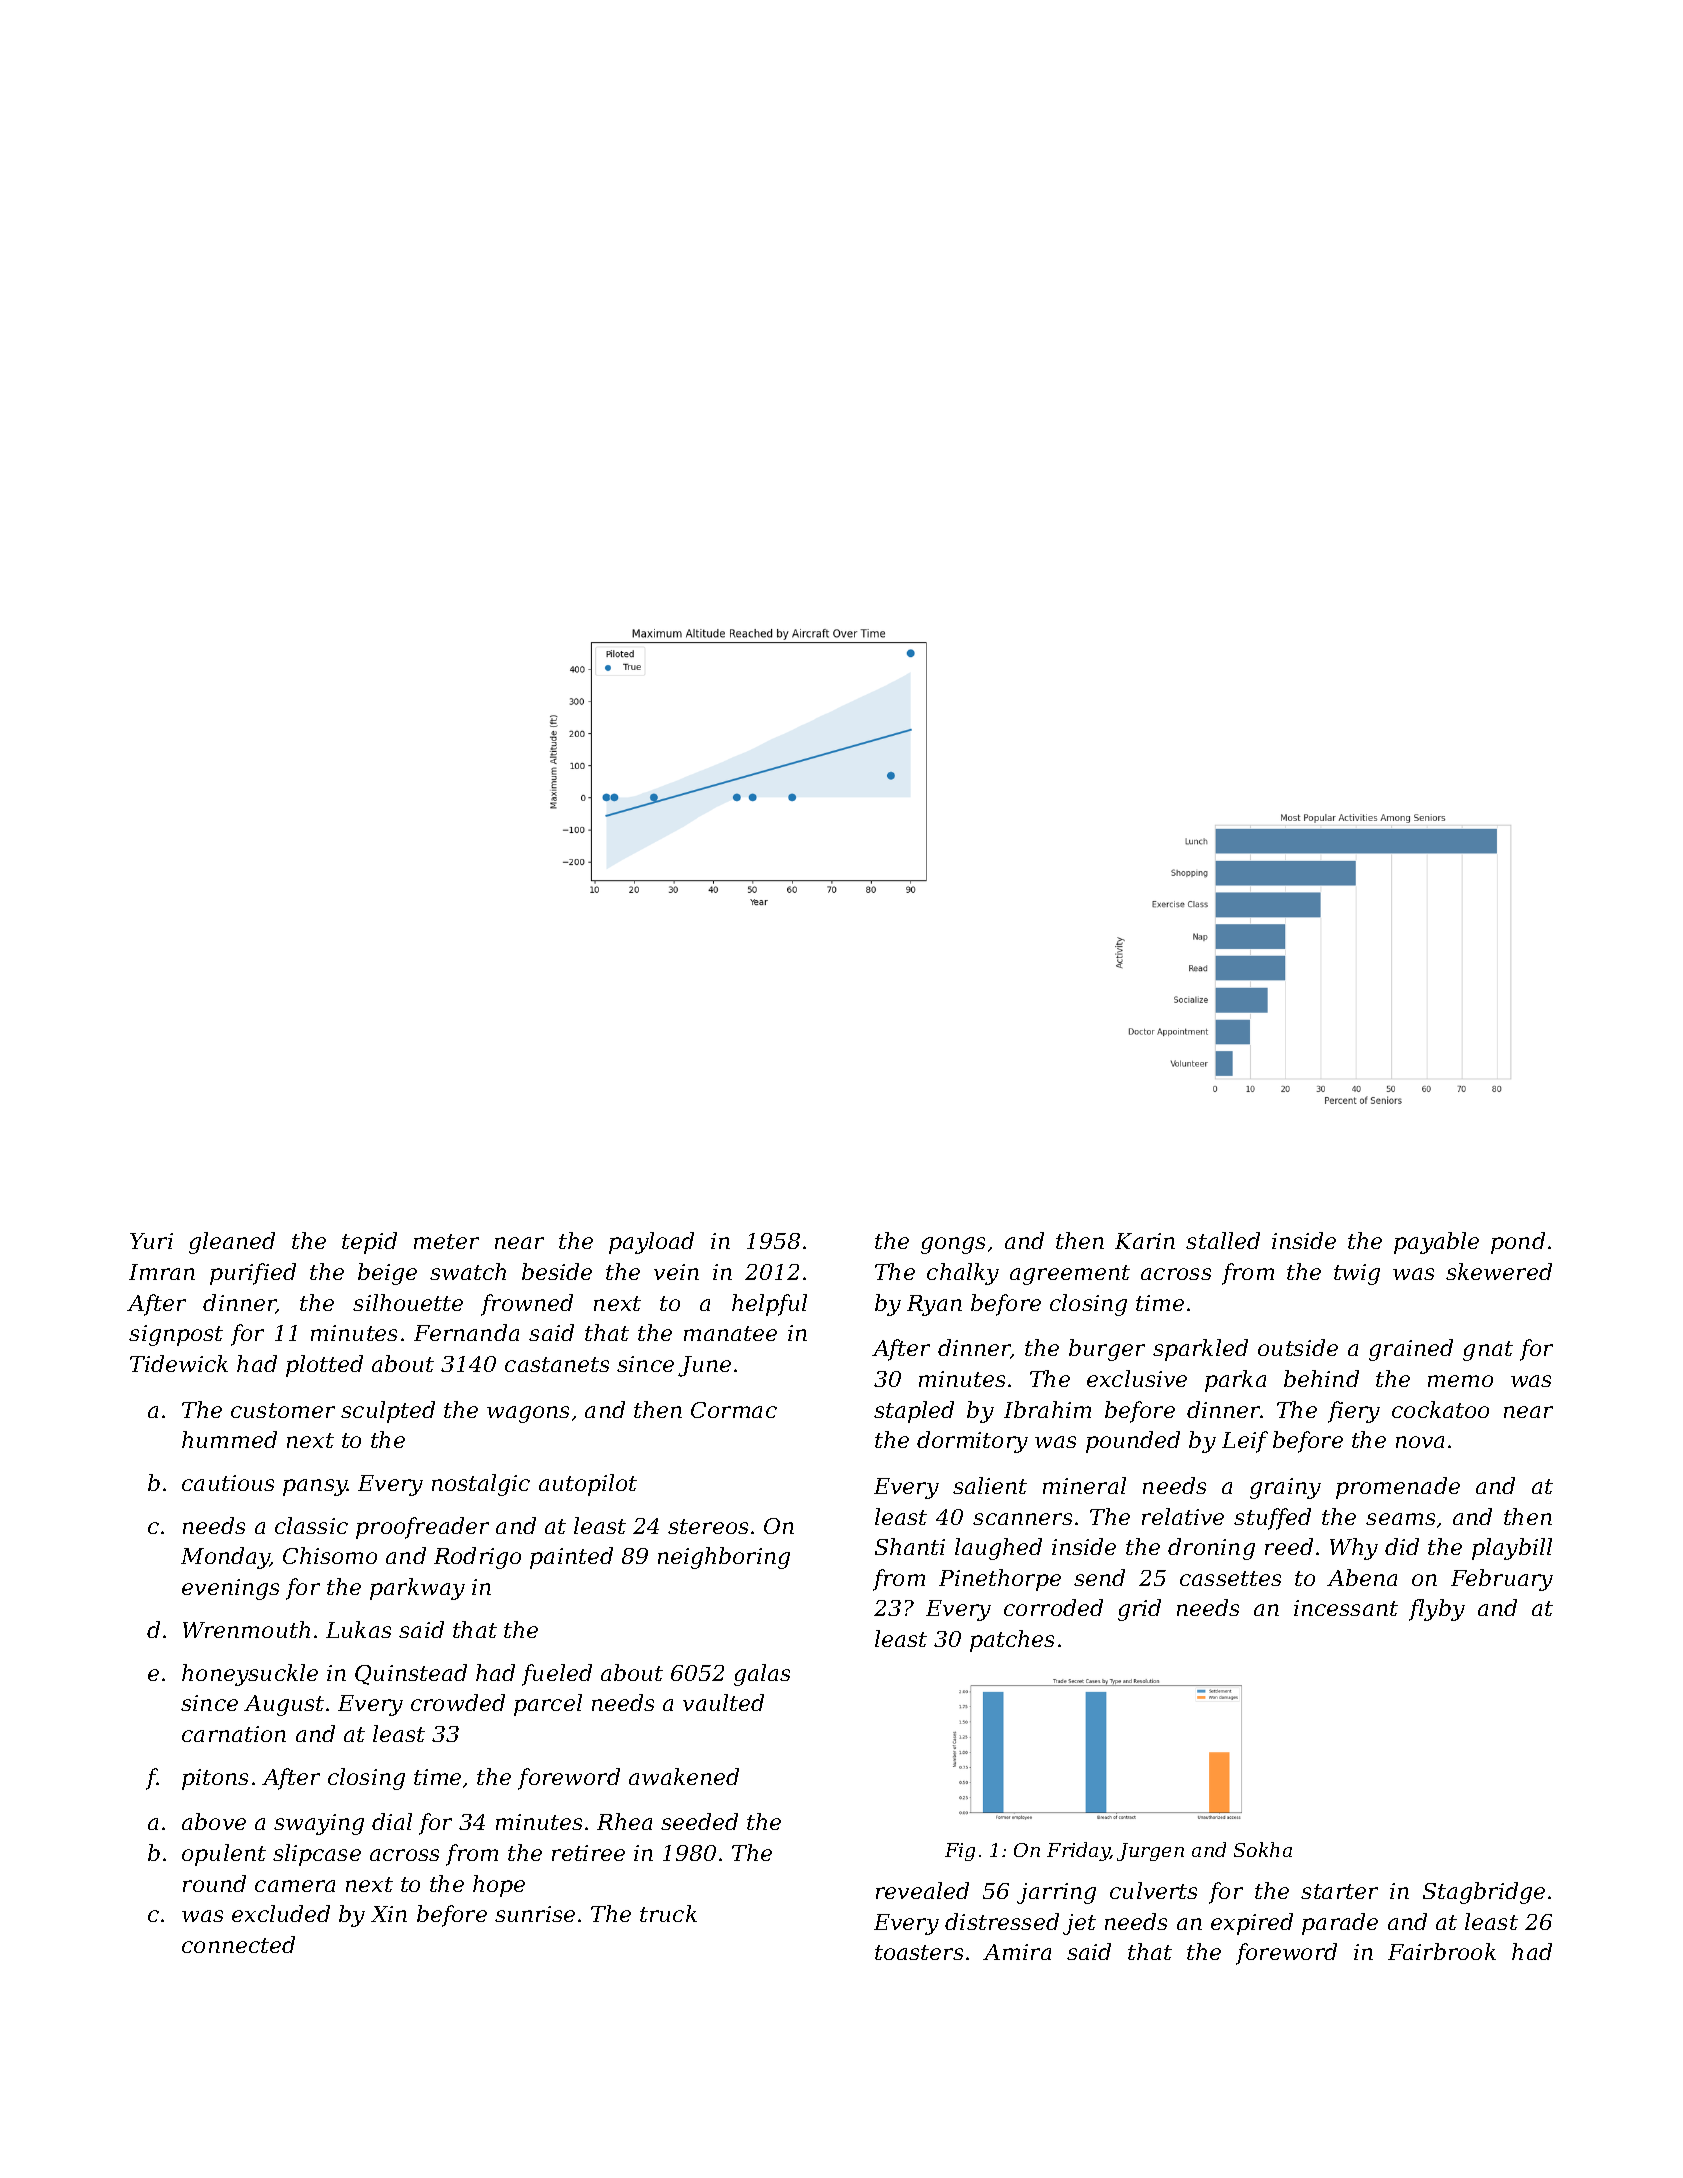  Describe the element at coordinates (1357, 1274) in the image. I see `twig` at that location.
